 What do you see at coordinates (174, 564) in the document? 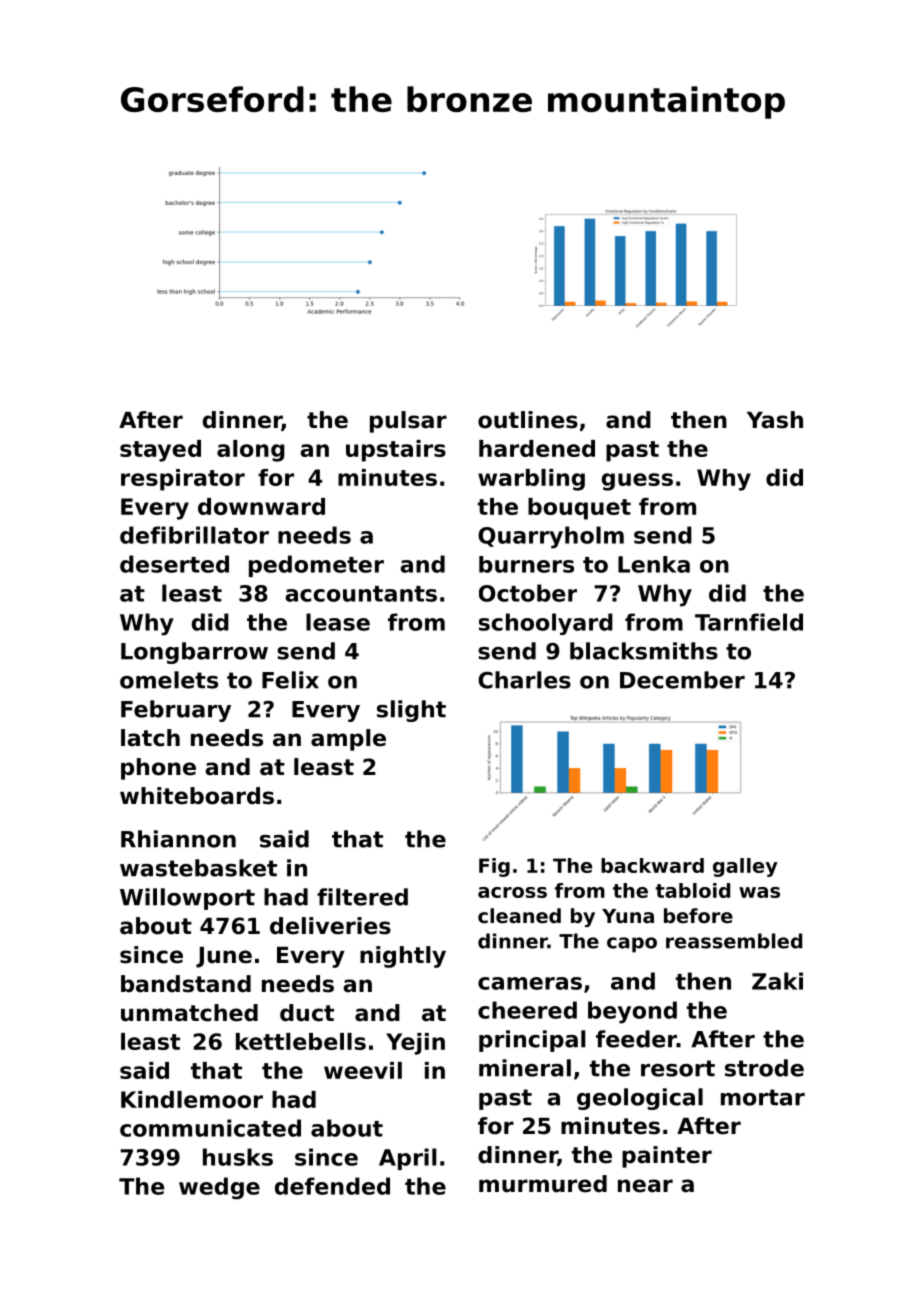
I see `deserted` at bounding box center [174, 564].
